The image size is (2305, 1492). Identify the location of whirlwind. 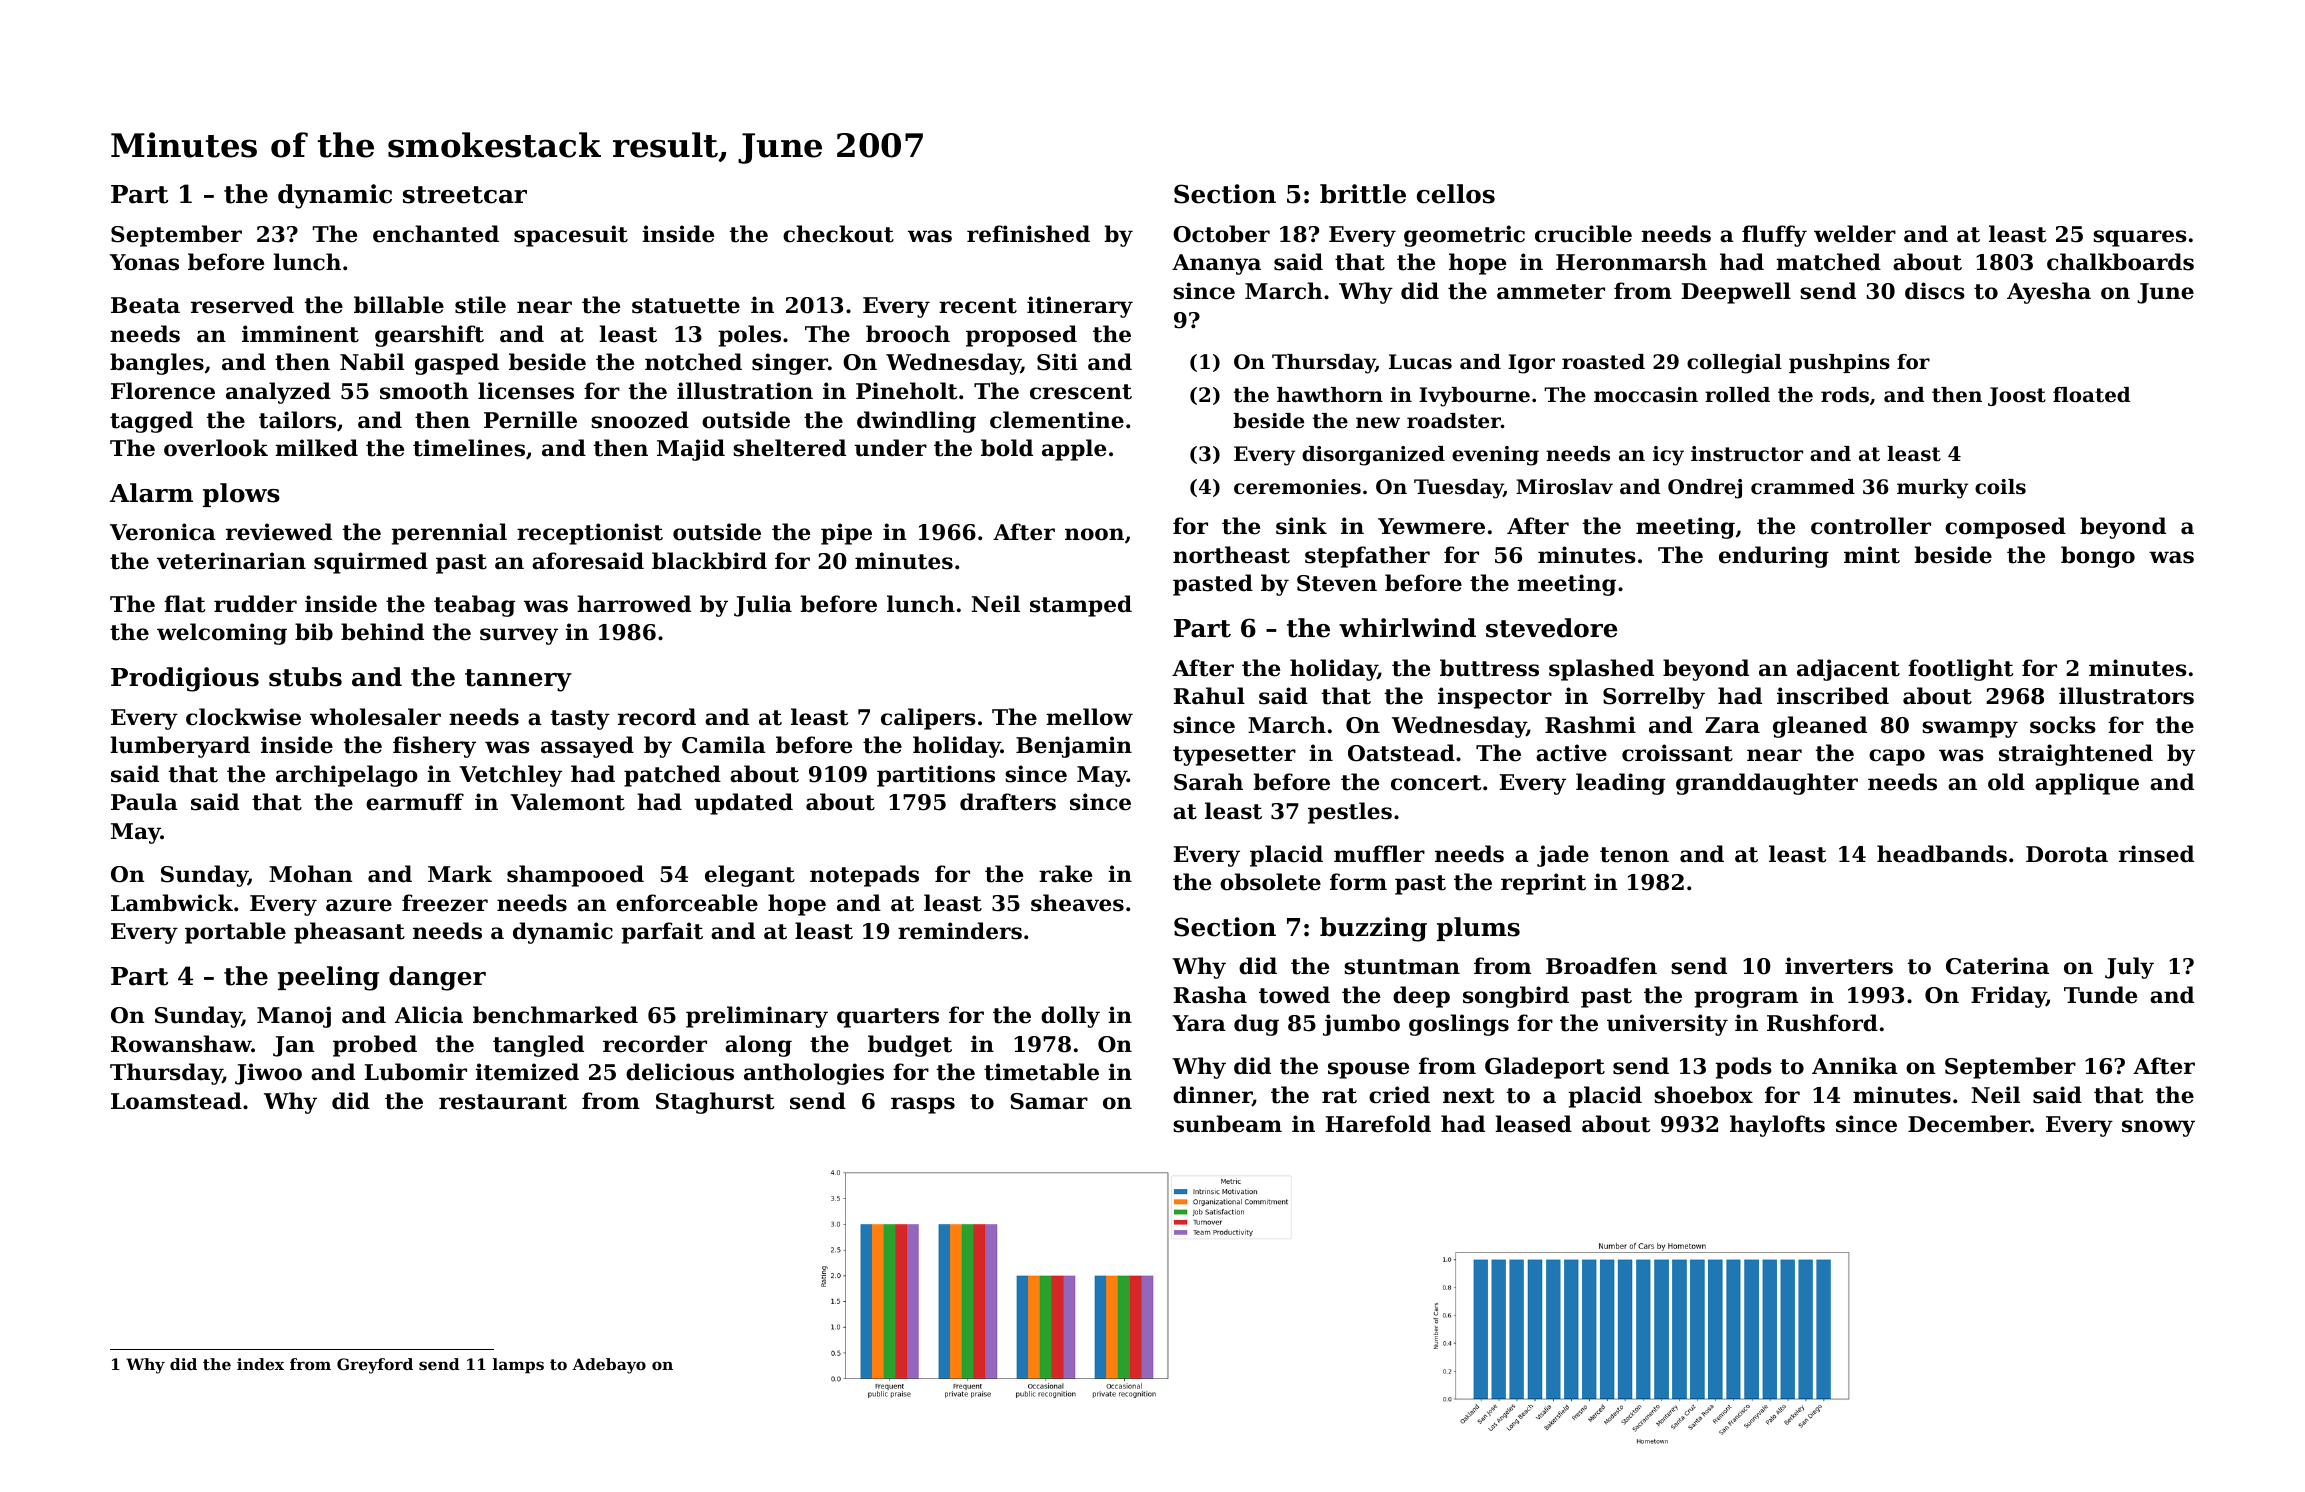
(1407, 628).
